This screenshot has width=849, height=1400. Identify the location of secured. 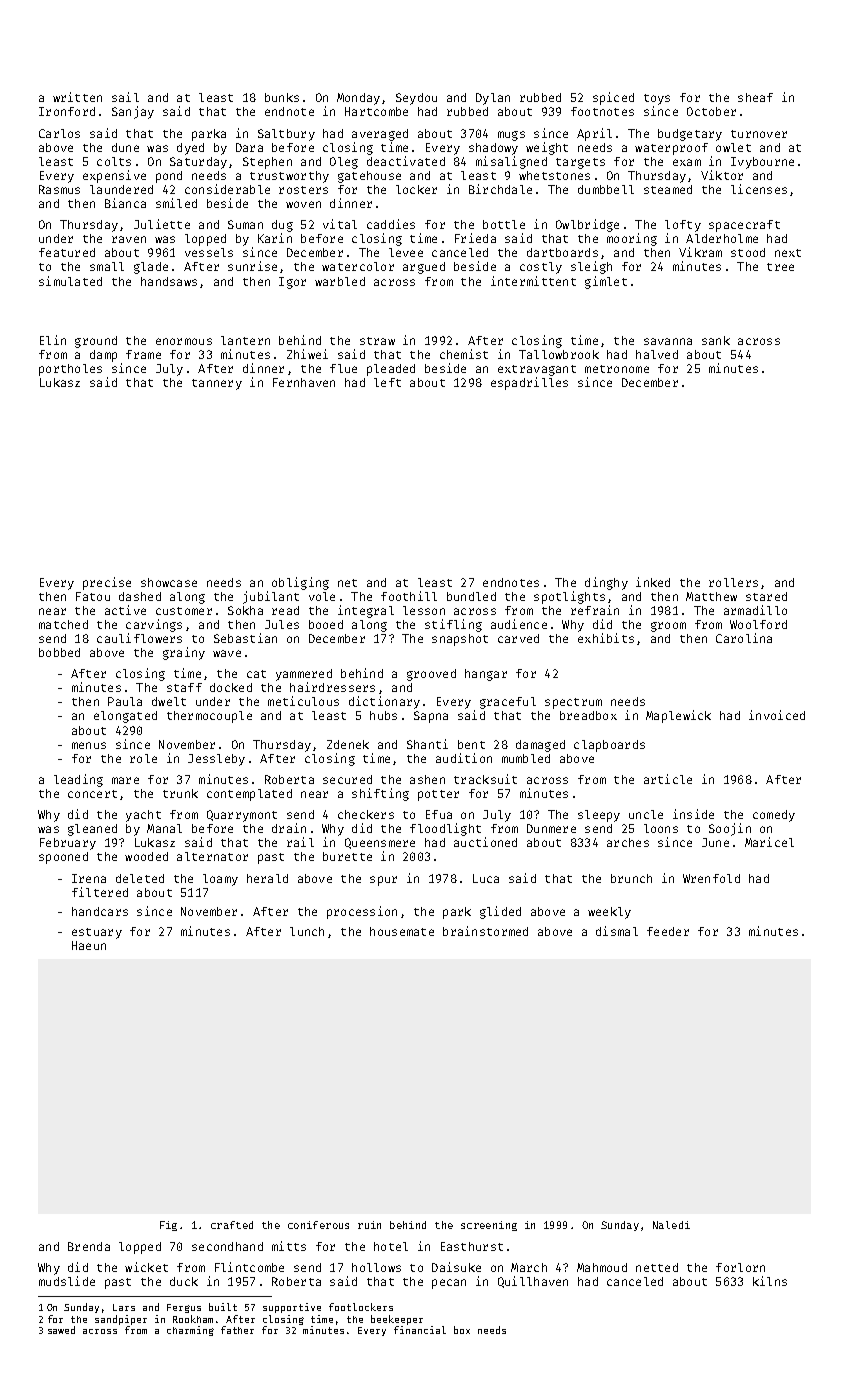
(347, 779).
